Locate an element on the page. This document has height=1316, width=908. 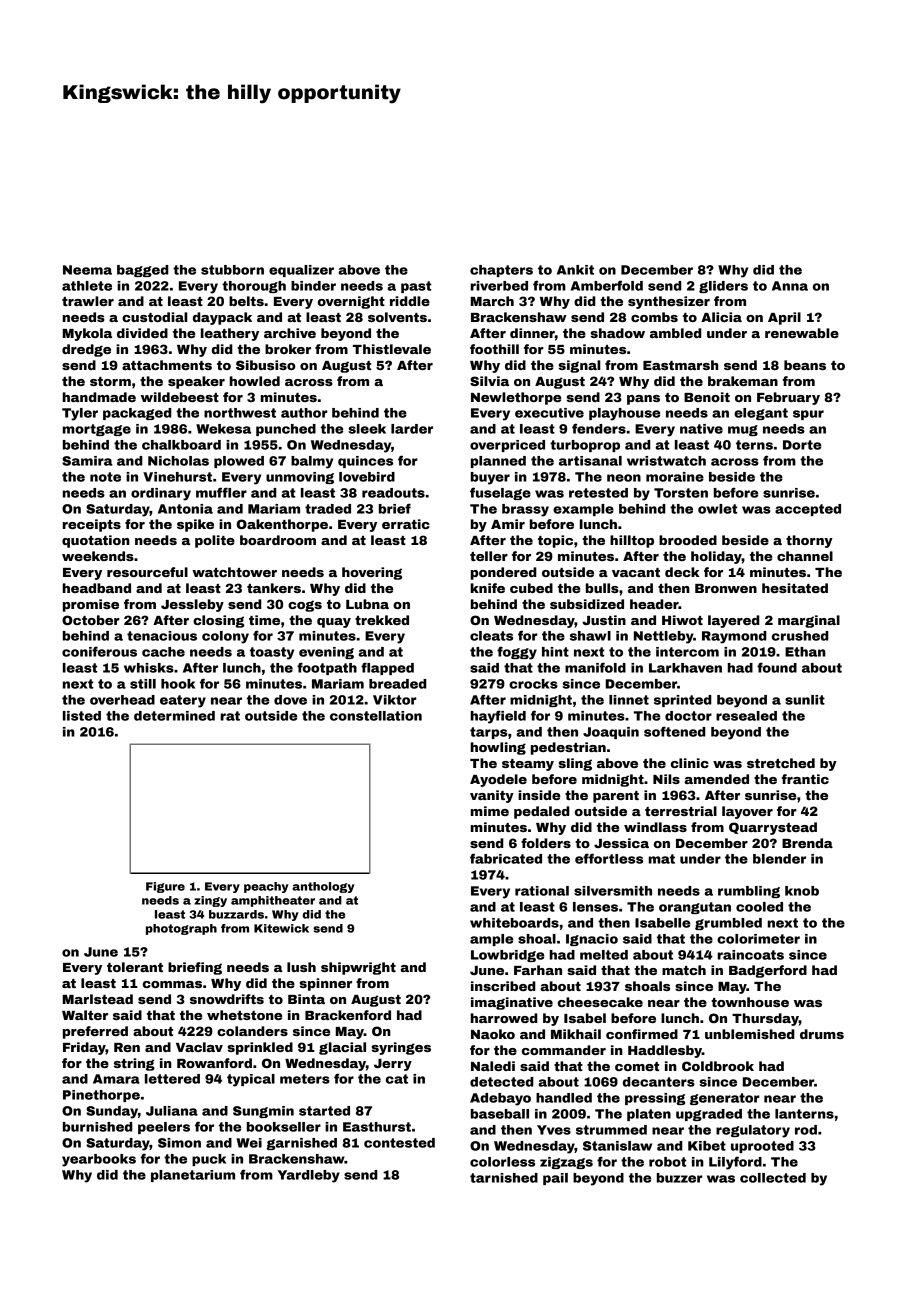
tenacious is located at coordinates (162, 636).
